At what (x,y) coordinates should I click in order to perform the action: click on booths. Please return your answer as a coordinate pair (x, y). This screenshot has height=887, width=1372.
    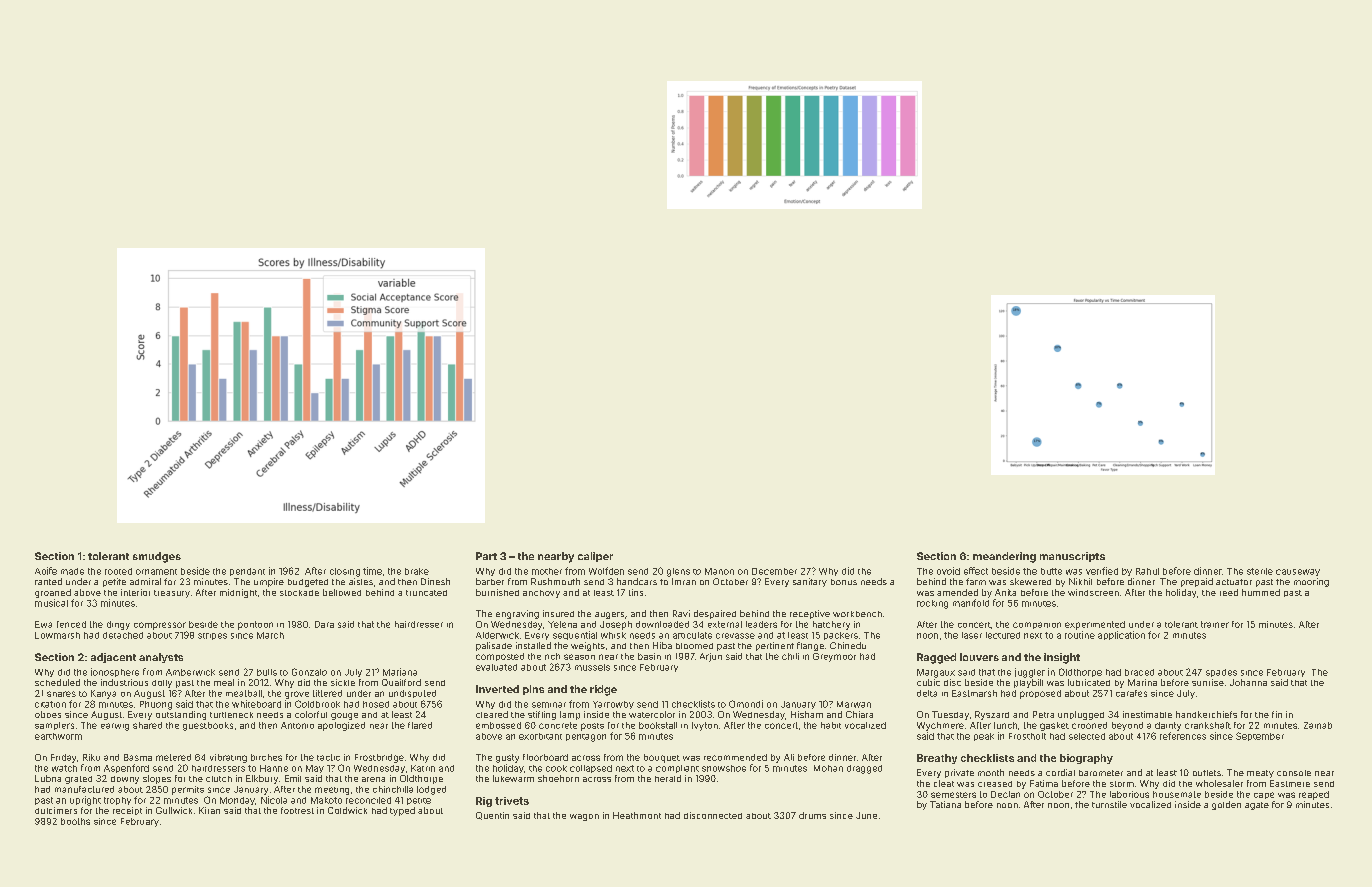
    Looking at the image, I should click on (75, 821).
